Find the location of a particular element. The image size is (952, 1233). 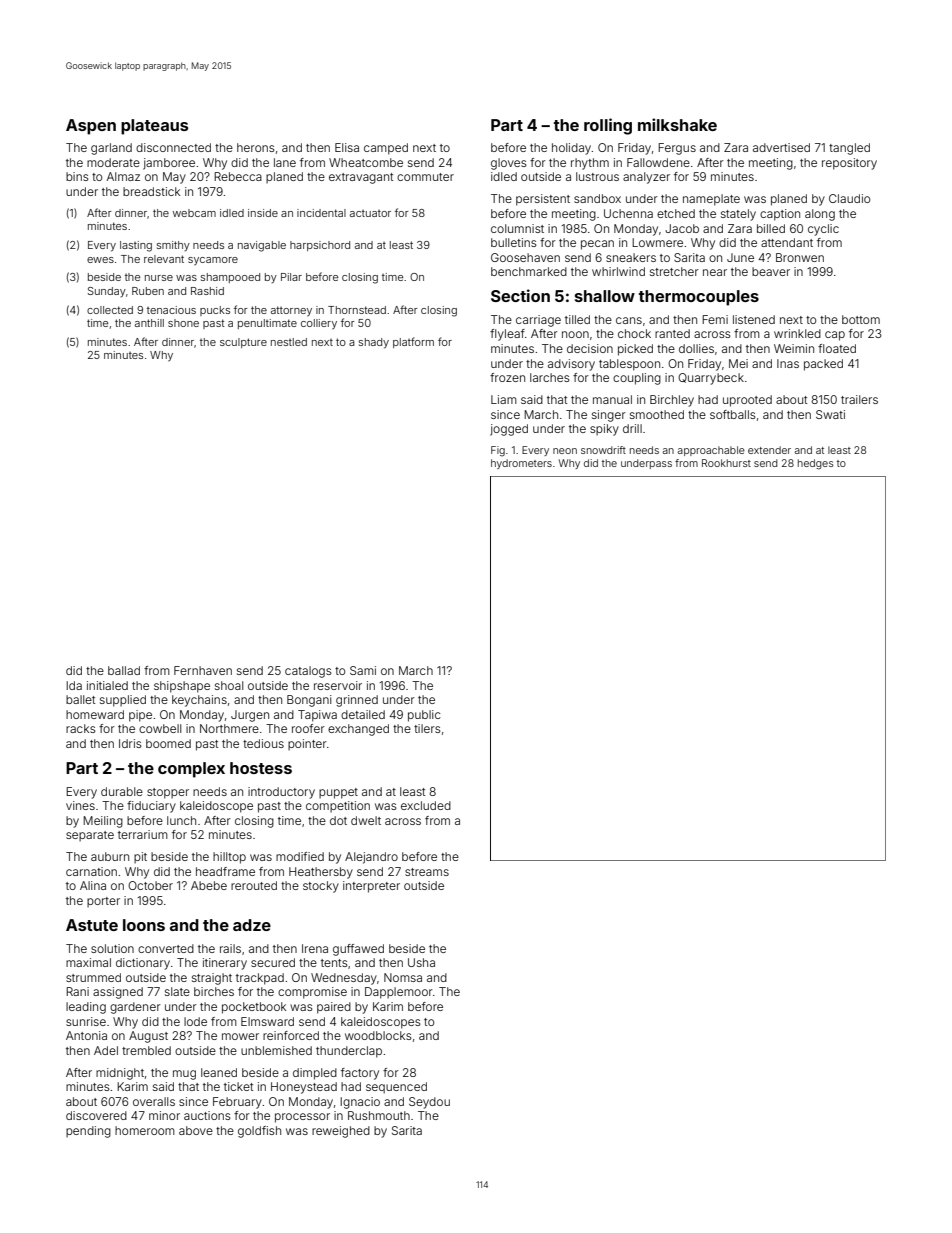

sculpture is located at coordinates (243, 343).
